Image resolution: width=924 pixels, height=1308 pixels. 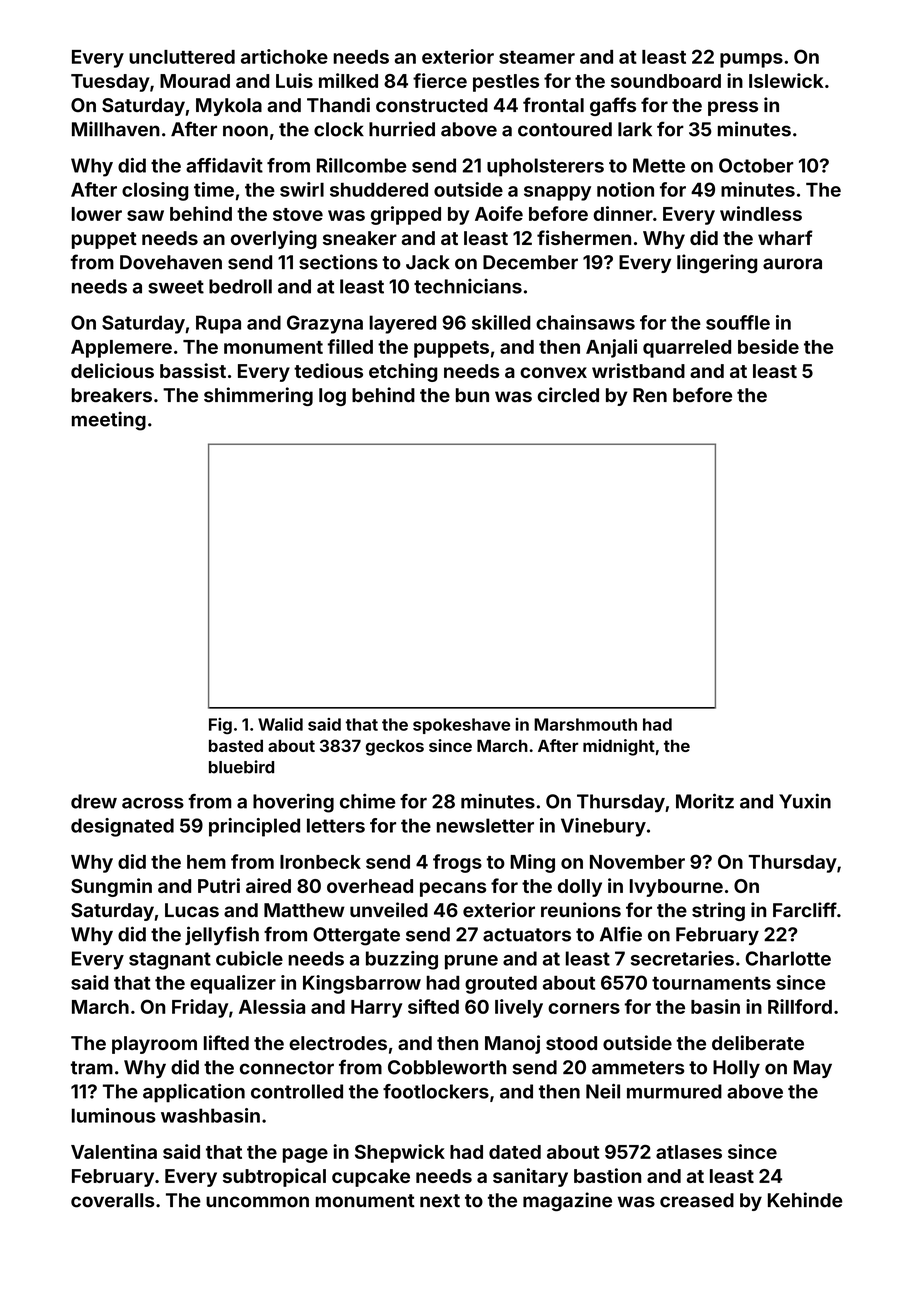 What do you see at coordinates (257, 1202) in the document?
I see `uncommon` at bounding box center [257, 1202].
